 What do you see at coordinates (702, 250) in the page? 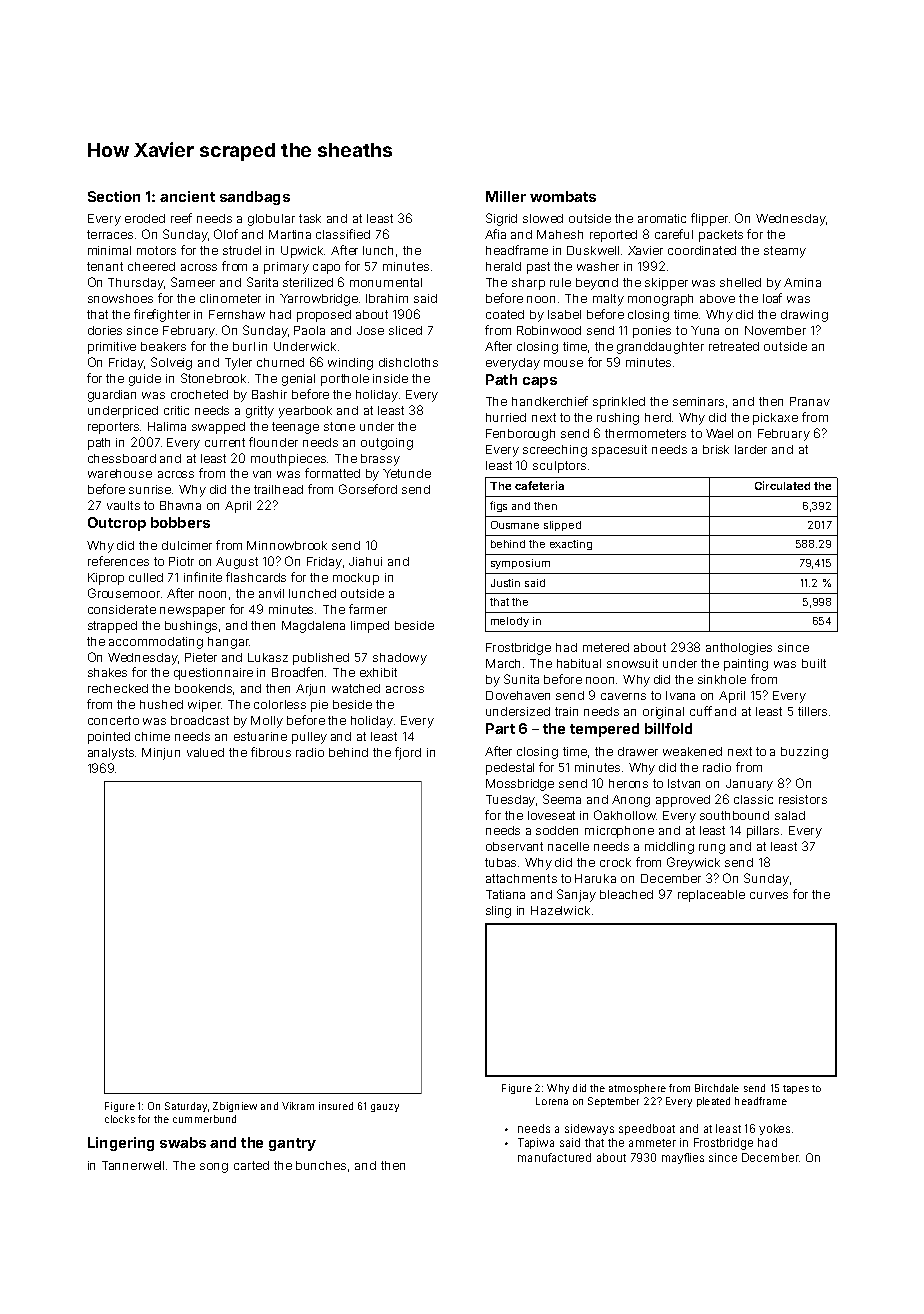
I see `coordinated` at bounding box center [702, 250].
